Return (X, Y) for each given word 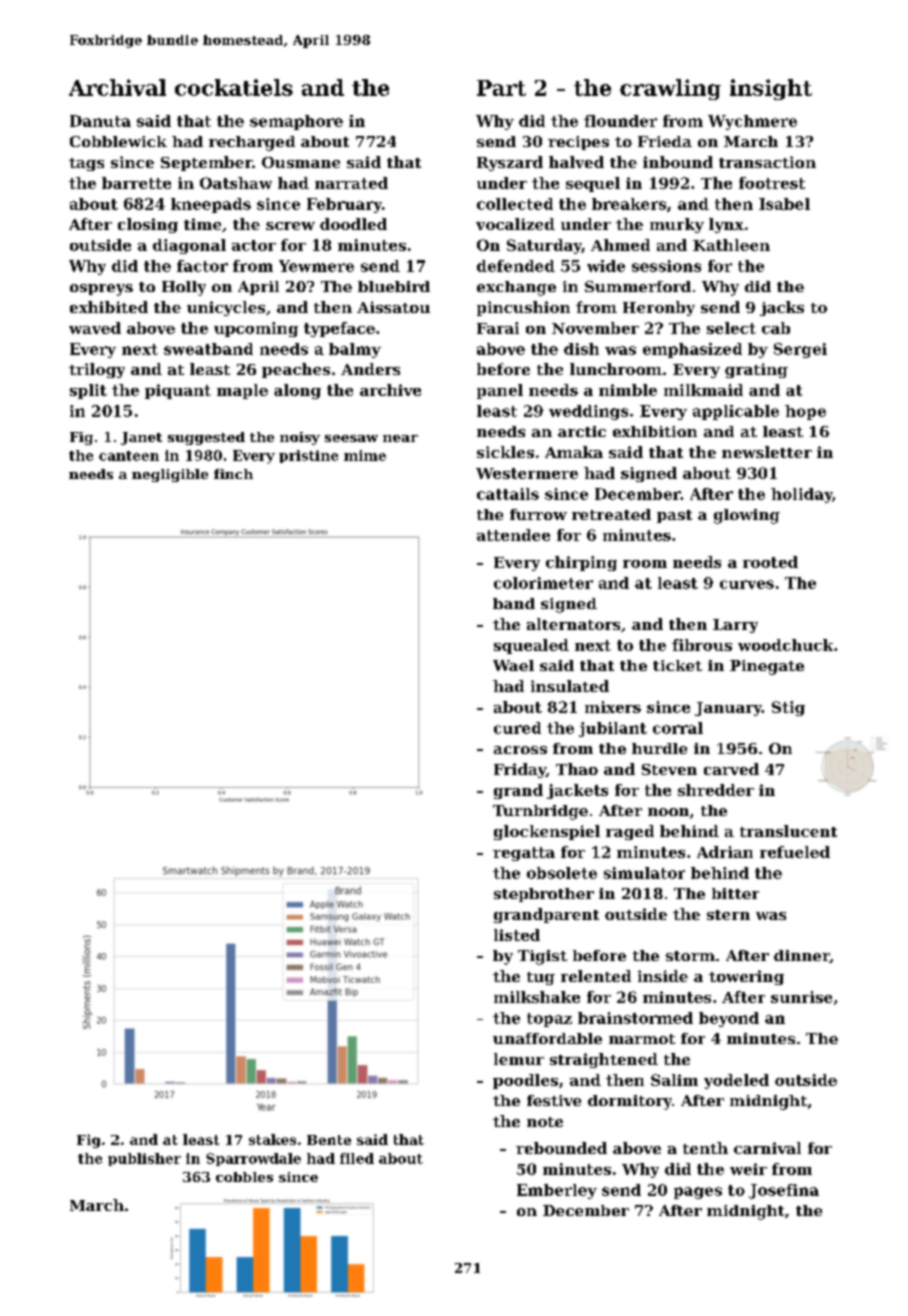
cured (517, 728)
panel (500, 391)
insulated (570, 686)
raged (630, 832)
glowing (747, 516)
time (202, 224)
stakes (272, 1139)
